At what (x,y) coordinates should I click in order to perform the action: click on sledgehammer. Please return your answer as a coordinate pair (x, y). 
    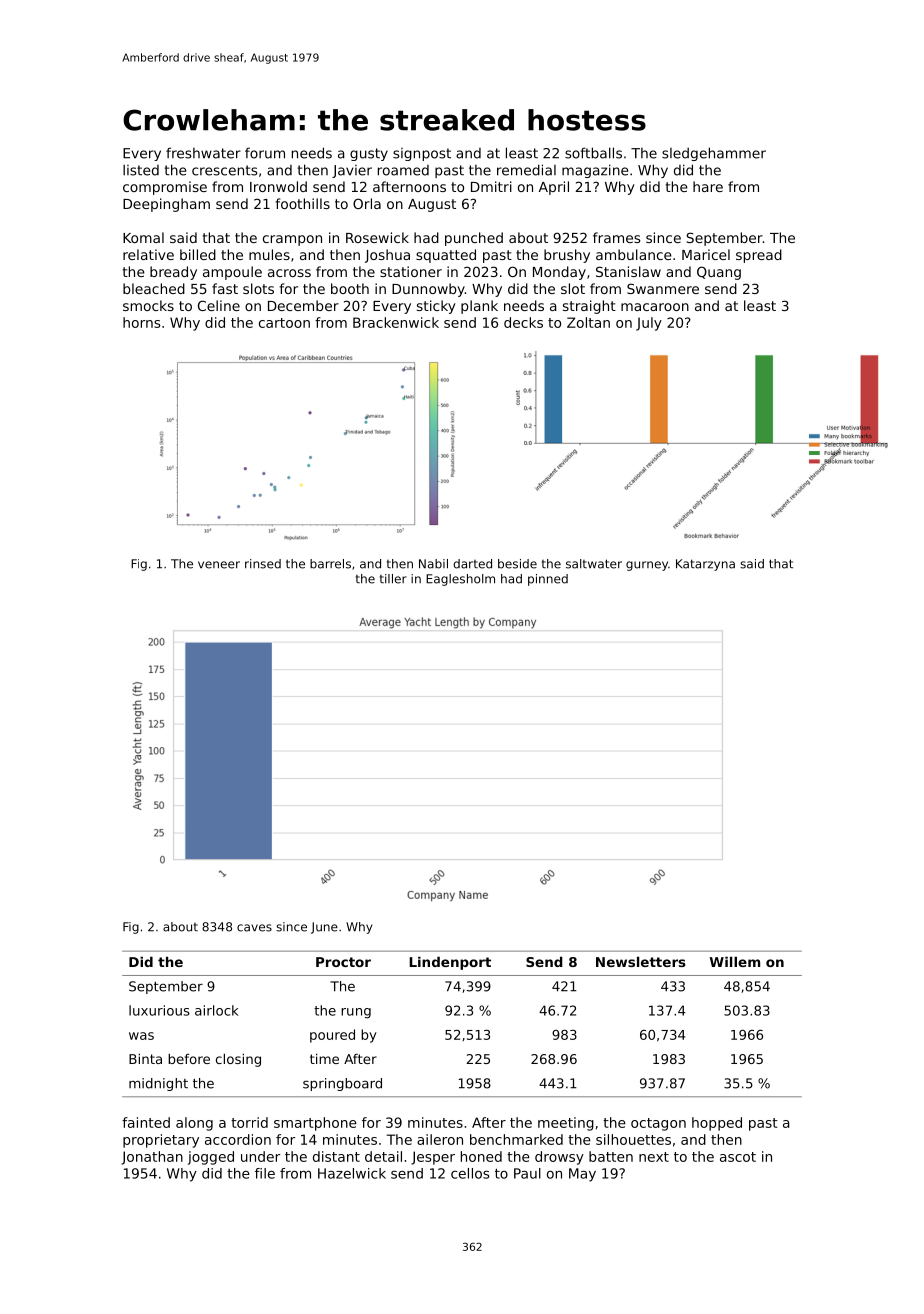
    Looking at the image, I should click on (714, 154).
